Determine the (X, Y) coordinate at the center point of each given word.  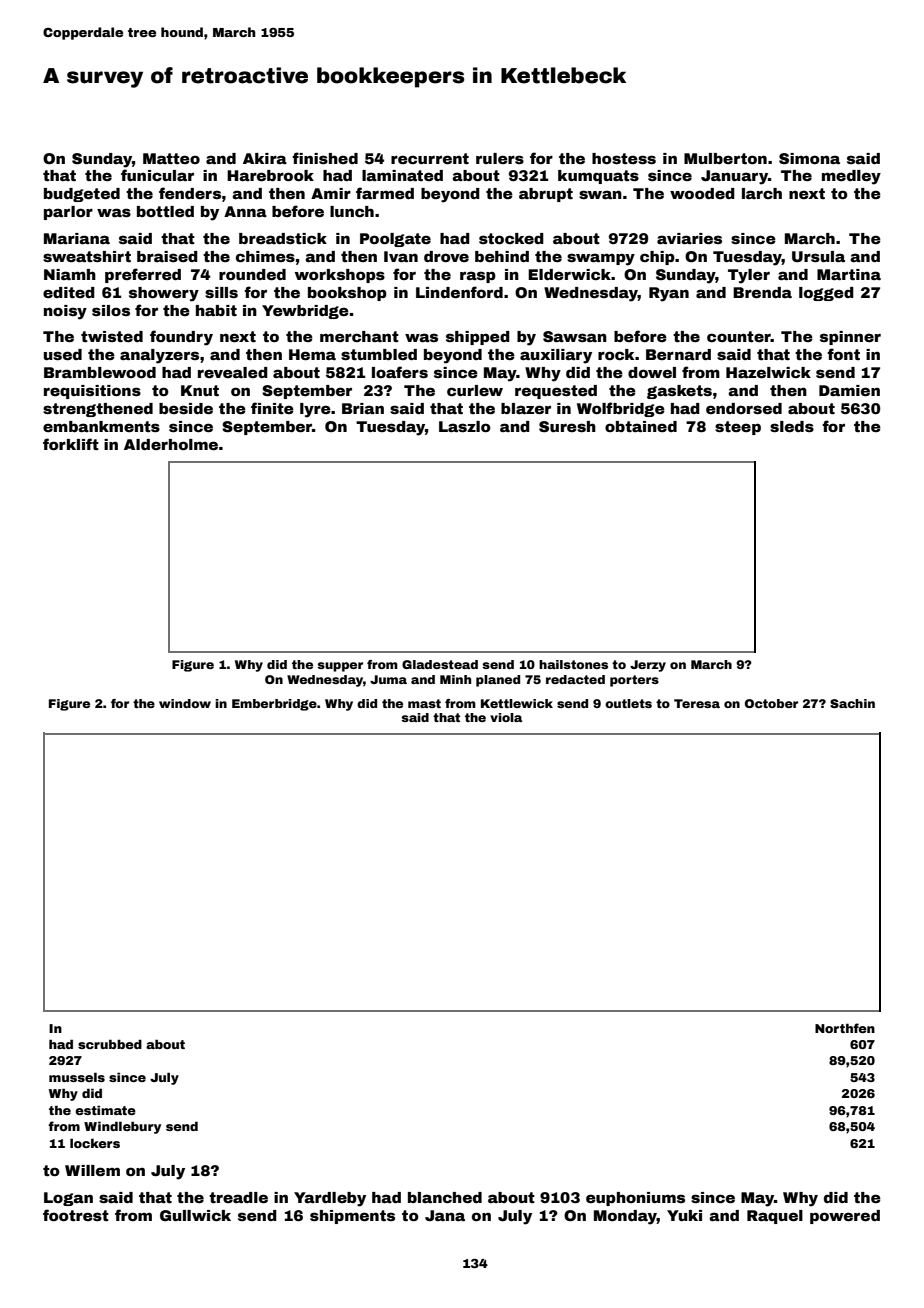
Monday (625, 1217)
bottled (165, 211)
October (771, 703)
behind (502, 256)
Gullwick (195, 1215)
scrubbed (110, 1044)
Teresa (697, 703)
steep (738, 428)
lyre (315, 410)
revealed (233, 372)
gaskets (679, 392)
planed (498, 681)
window (185, 703)
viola (506, 717)
